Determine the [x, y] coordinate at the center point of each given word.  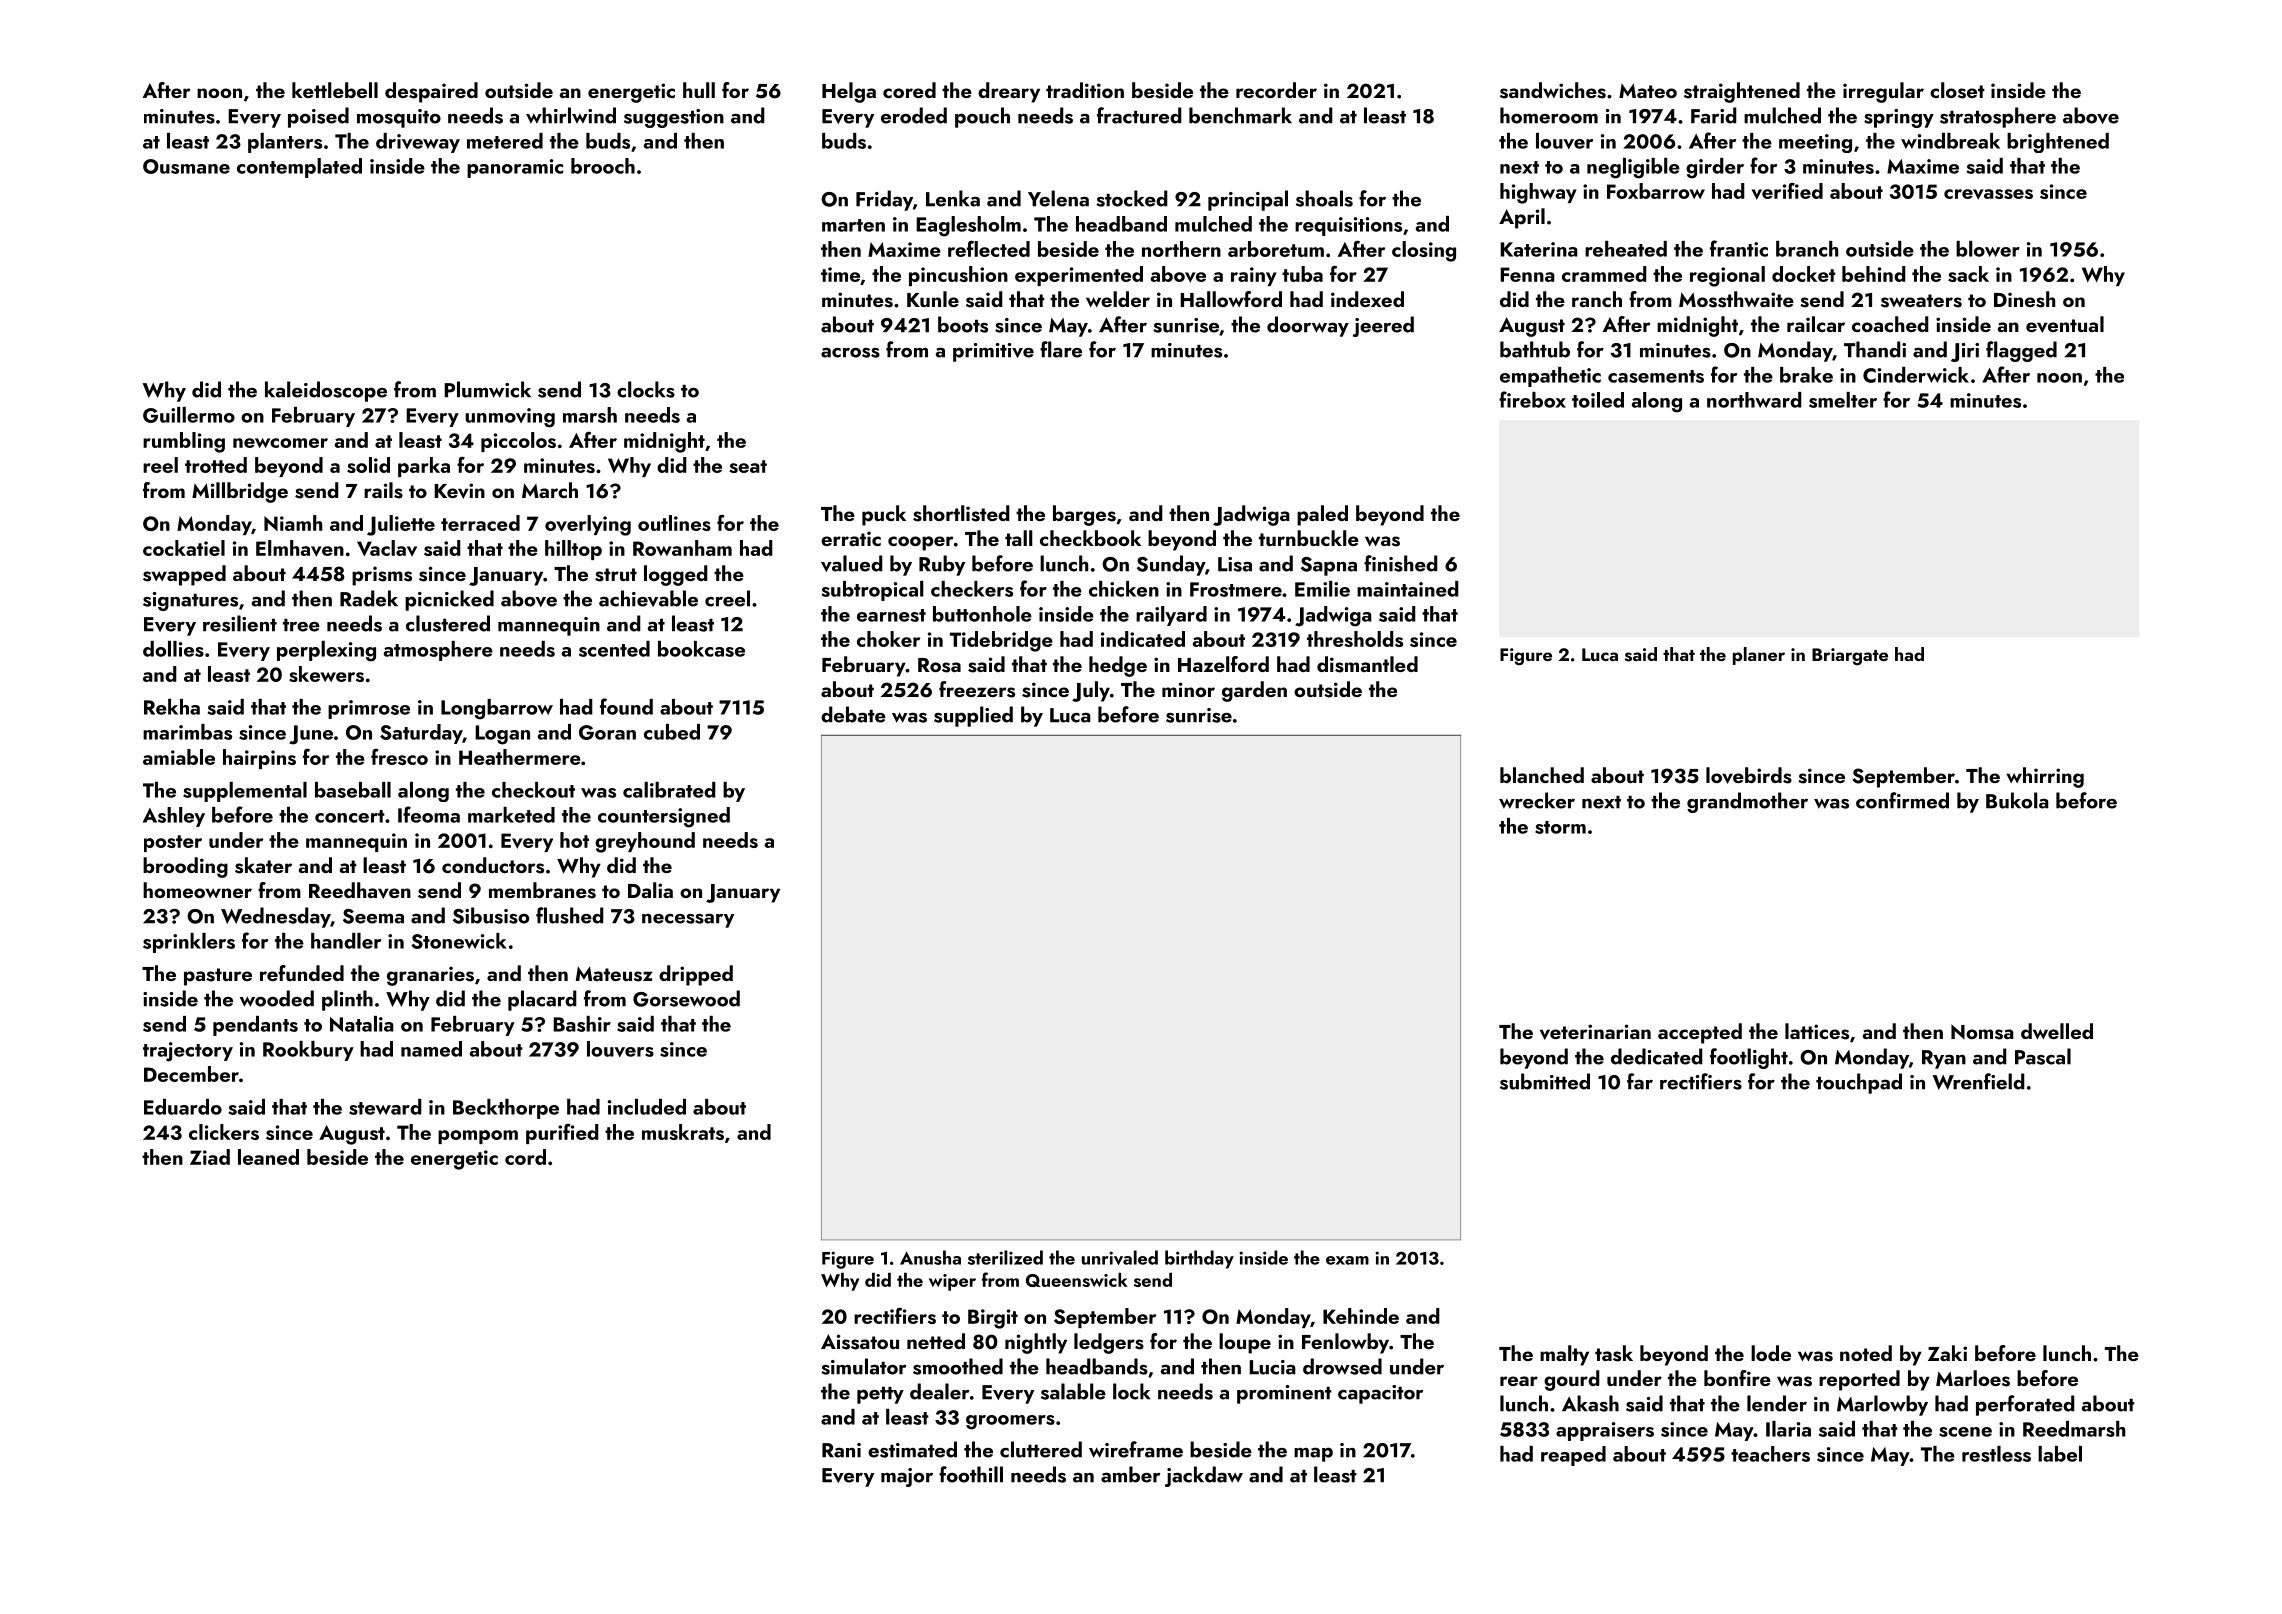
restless [1996, 1454]
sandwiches [1553, 90]
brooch [603, 166]
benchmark [1240, 115]
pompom [478, 1137]
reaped [1573, 1456]
